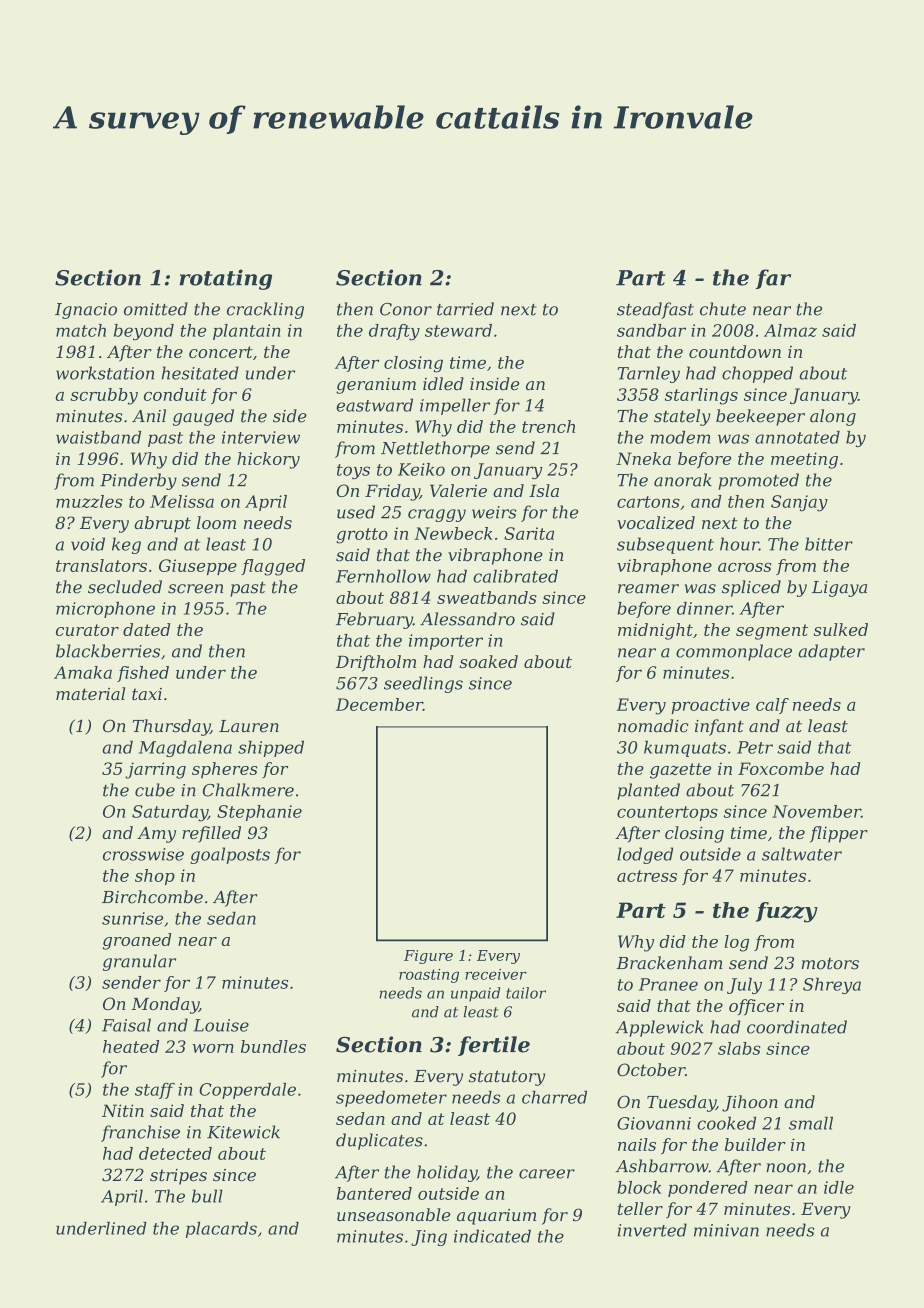 This screenshot has width=924, height=1308. What do you see at coordinates (165, 1005) in the screenshot?
I see `Monday` at bounding box center [165, 1005].
